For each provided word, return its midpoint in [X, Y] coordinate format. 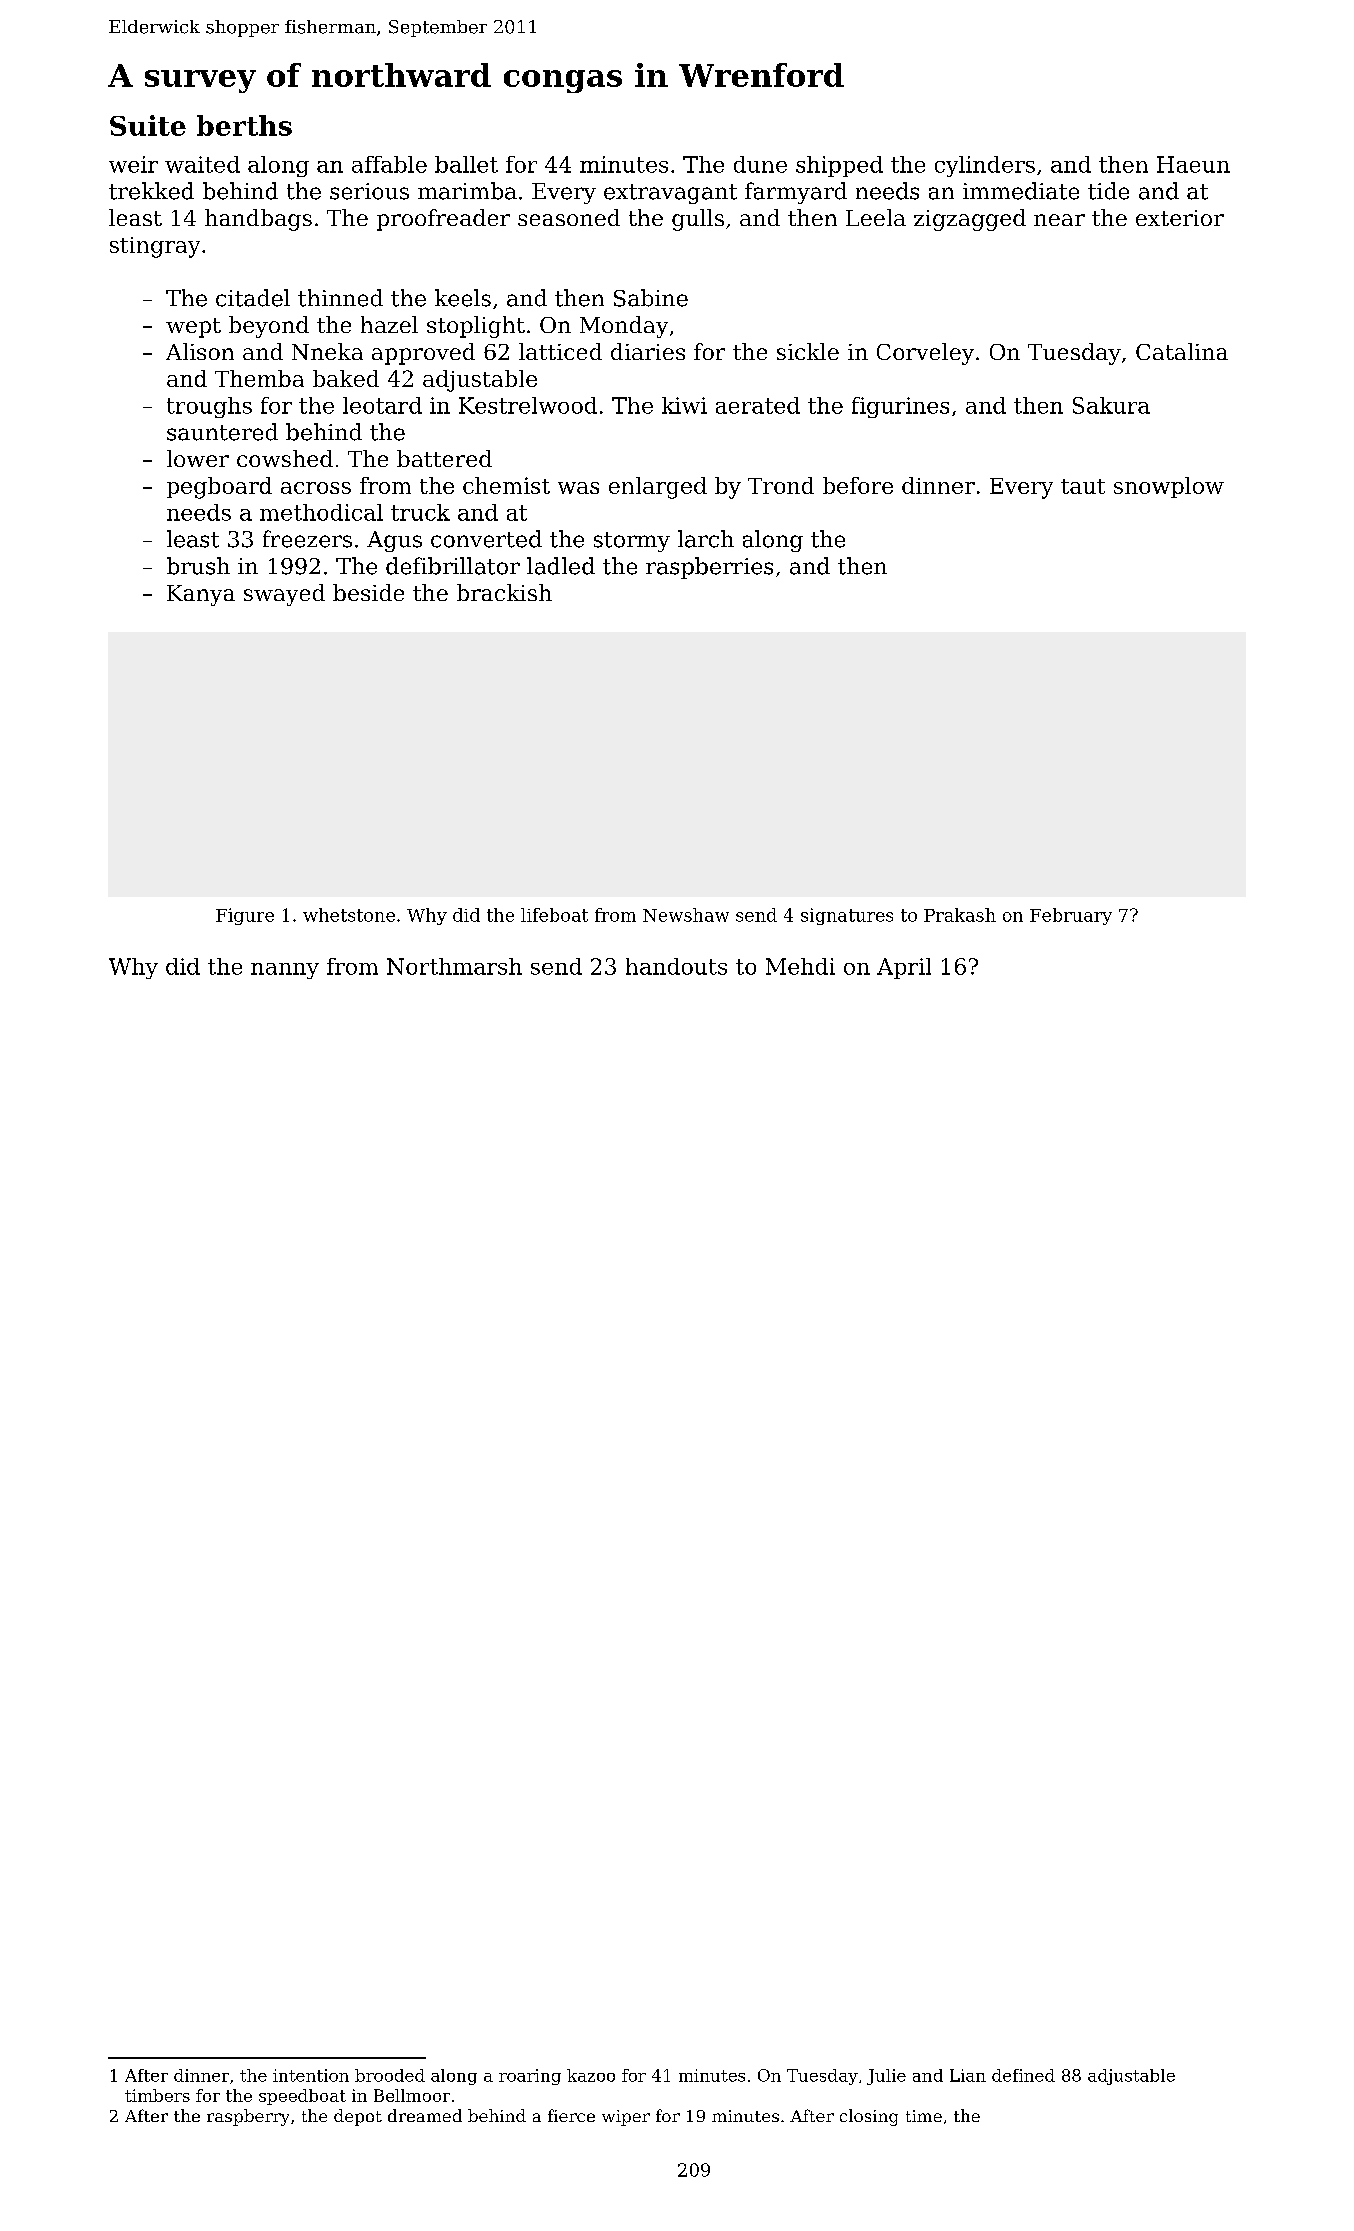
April [904, 968]
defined [1023, 2075]
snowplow [1169, 487]
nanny [285, 971]
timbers [157, 2095]
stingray [155, 247]
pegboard [219, 488]
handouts [676, 966]
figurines [900, 407]
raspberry [248, 2117]
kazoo [591, 2075]
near [1059, 220]
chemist [506, 485]
